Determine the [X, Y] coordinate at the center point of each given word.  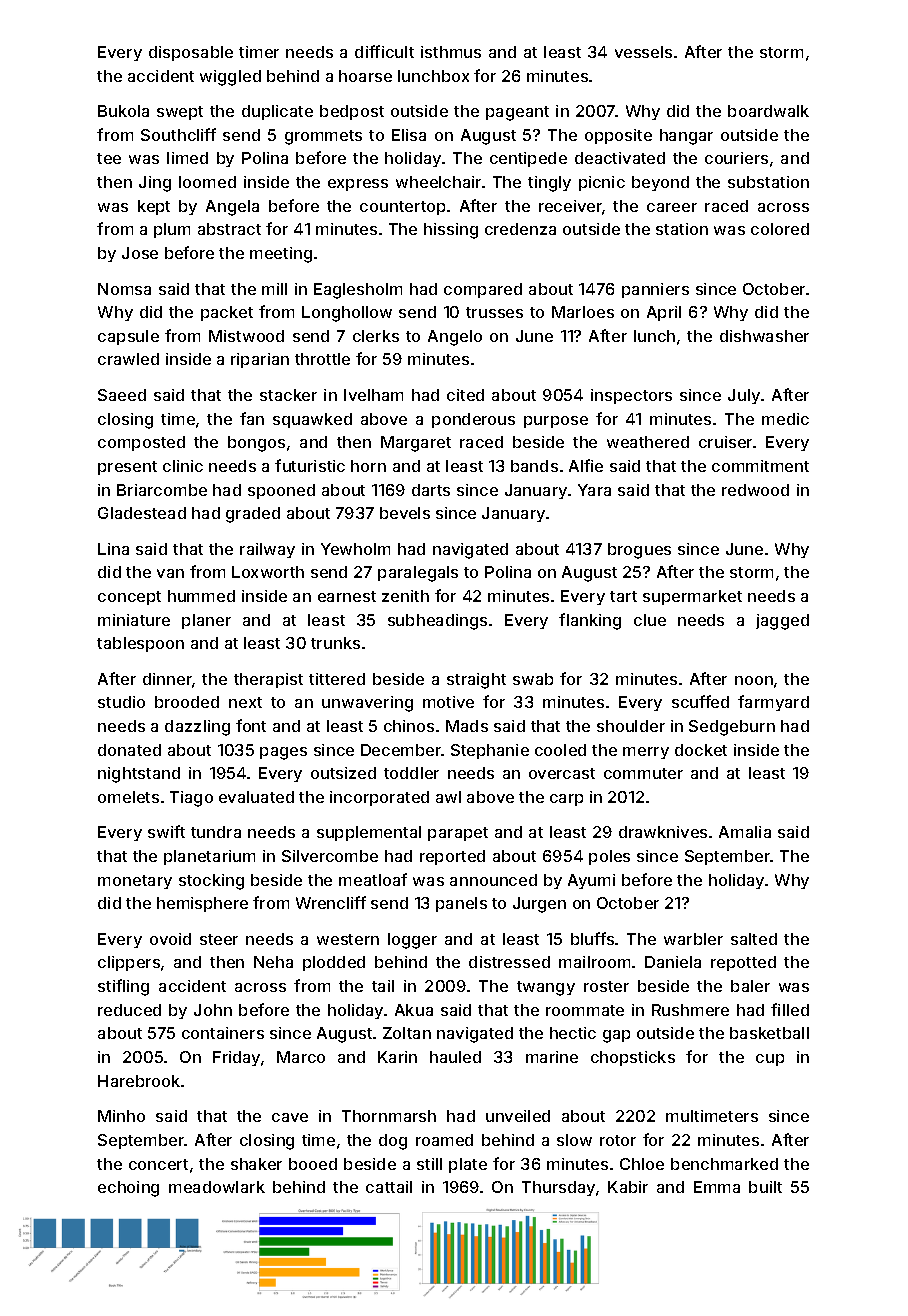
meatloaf [373, 879]
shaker [256, 1164]
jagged [782, 622]
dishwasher [764, 336]
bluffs [592, 938]
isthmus [451, 52]
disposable [191, 53]
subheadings [437, 622]
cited [465, 395]
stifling [123, 987]
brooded [187, 702]
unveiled [518, 1116]
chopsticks [633, 1058]
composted [141, 443]
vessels [643, 52]
